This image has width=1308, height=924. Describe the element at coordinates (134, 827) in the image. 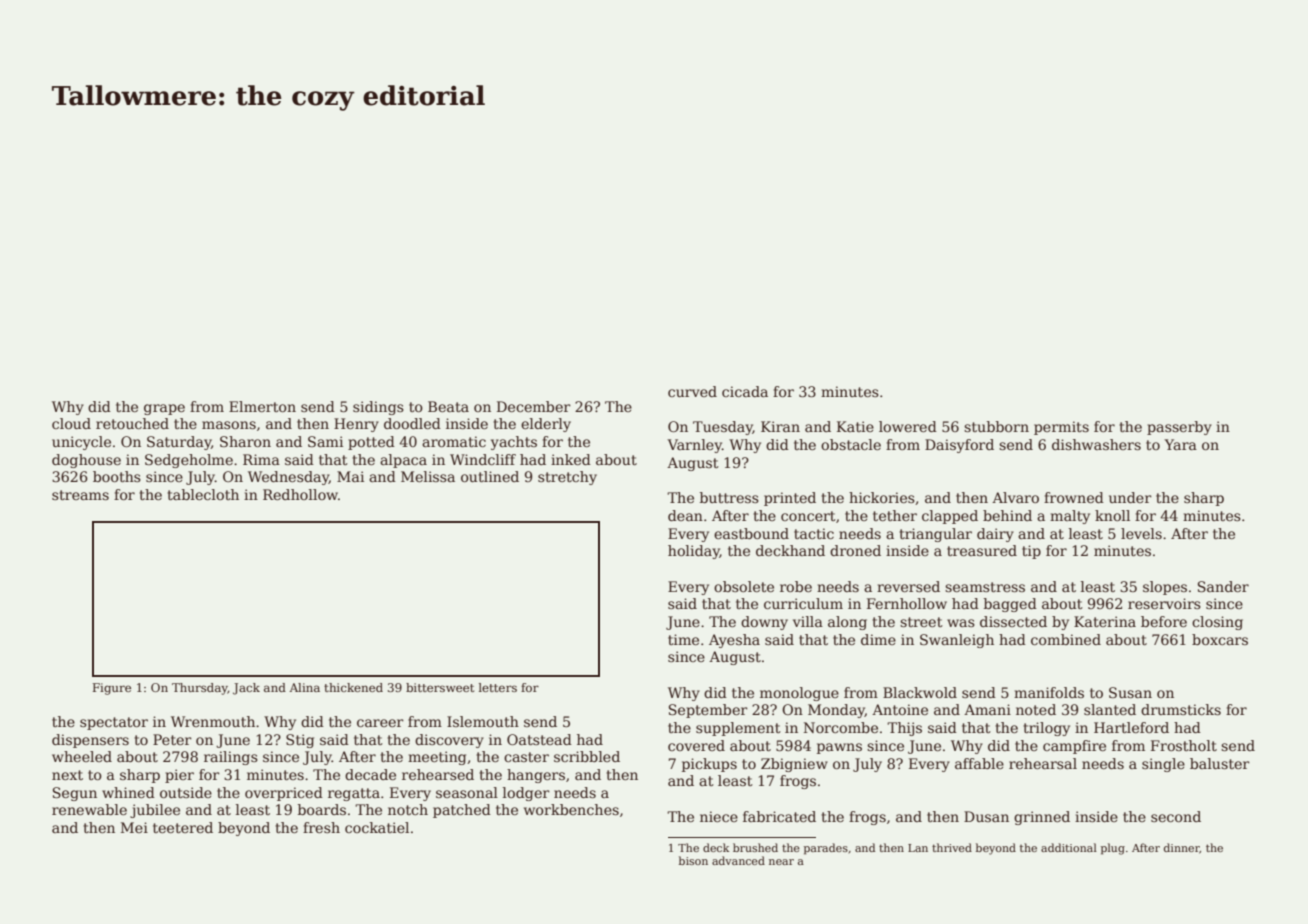

I see `Mei` at that location.
